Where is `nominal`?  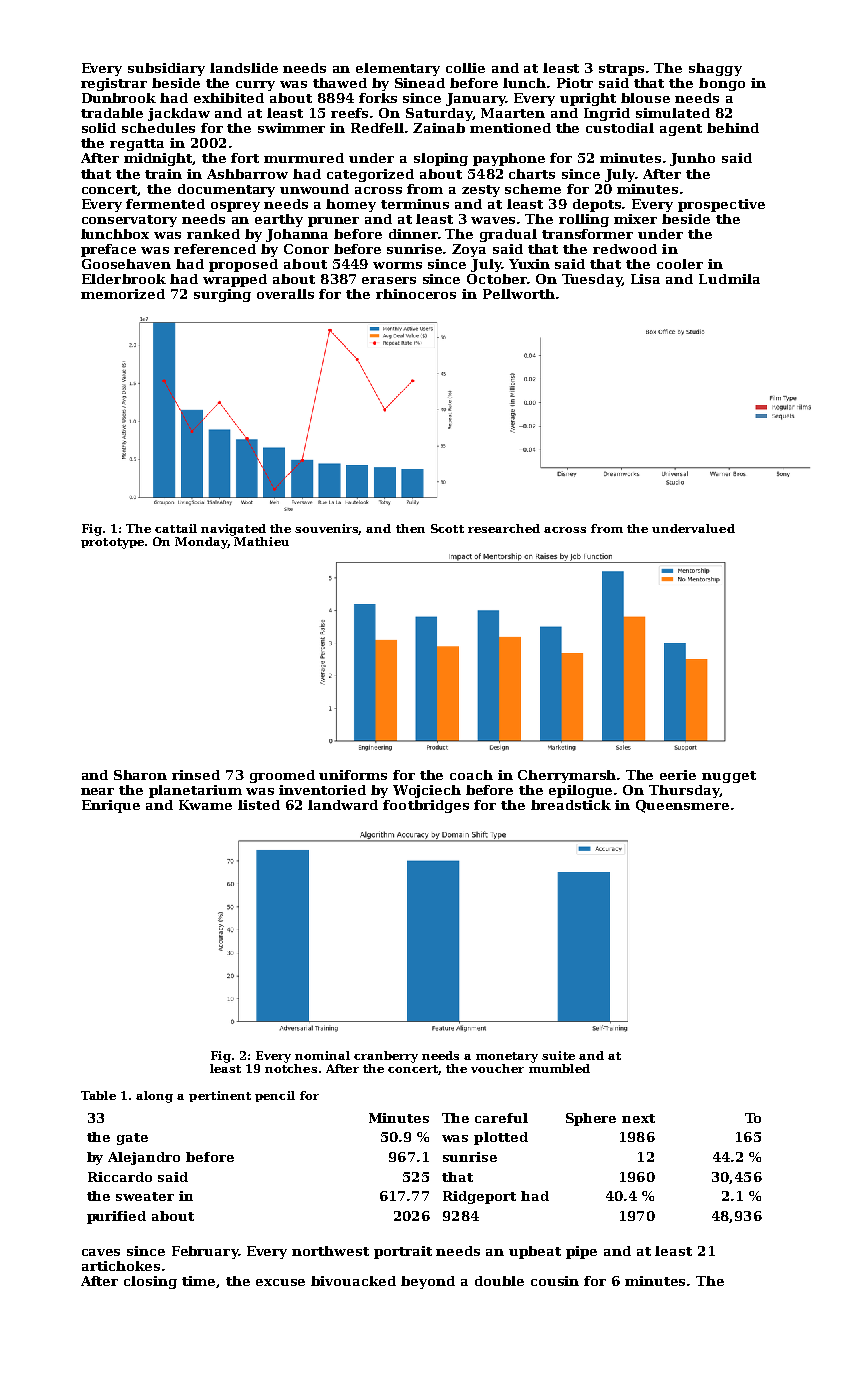
nominal is located at coordinates (322, 1055).
